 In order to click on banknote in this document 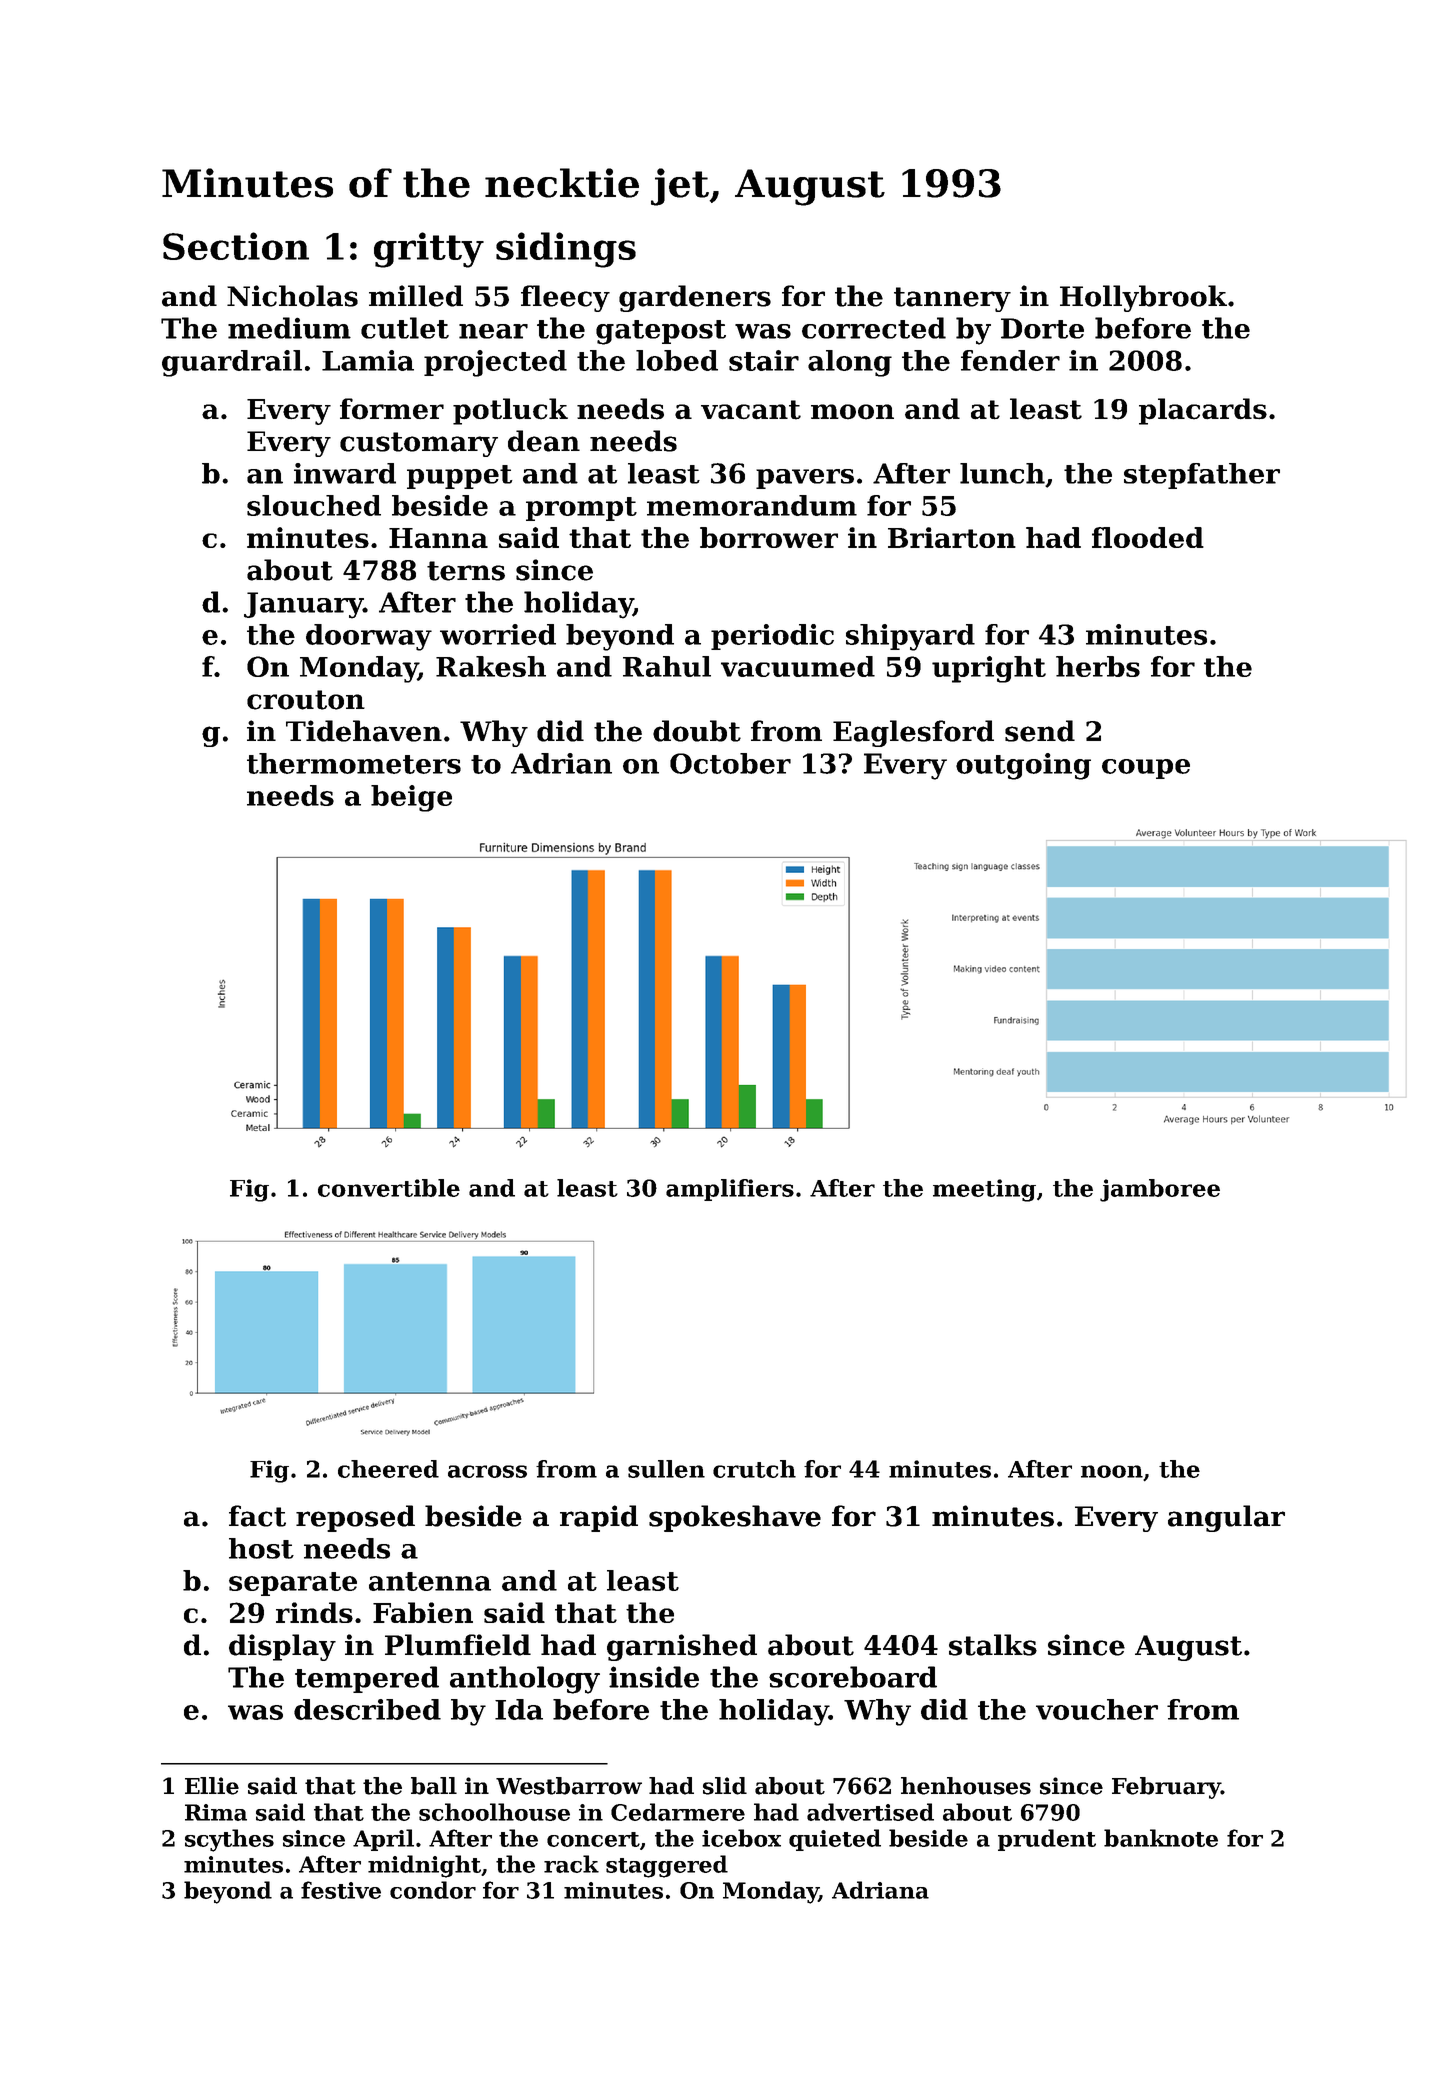, I will do `click(1161, 1838)`.
